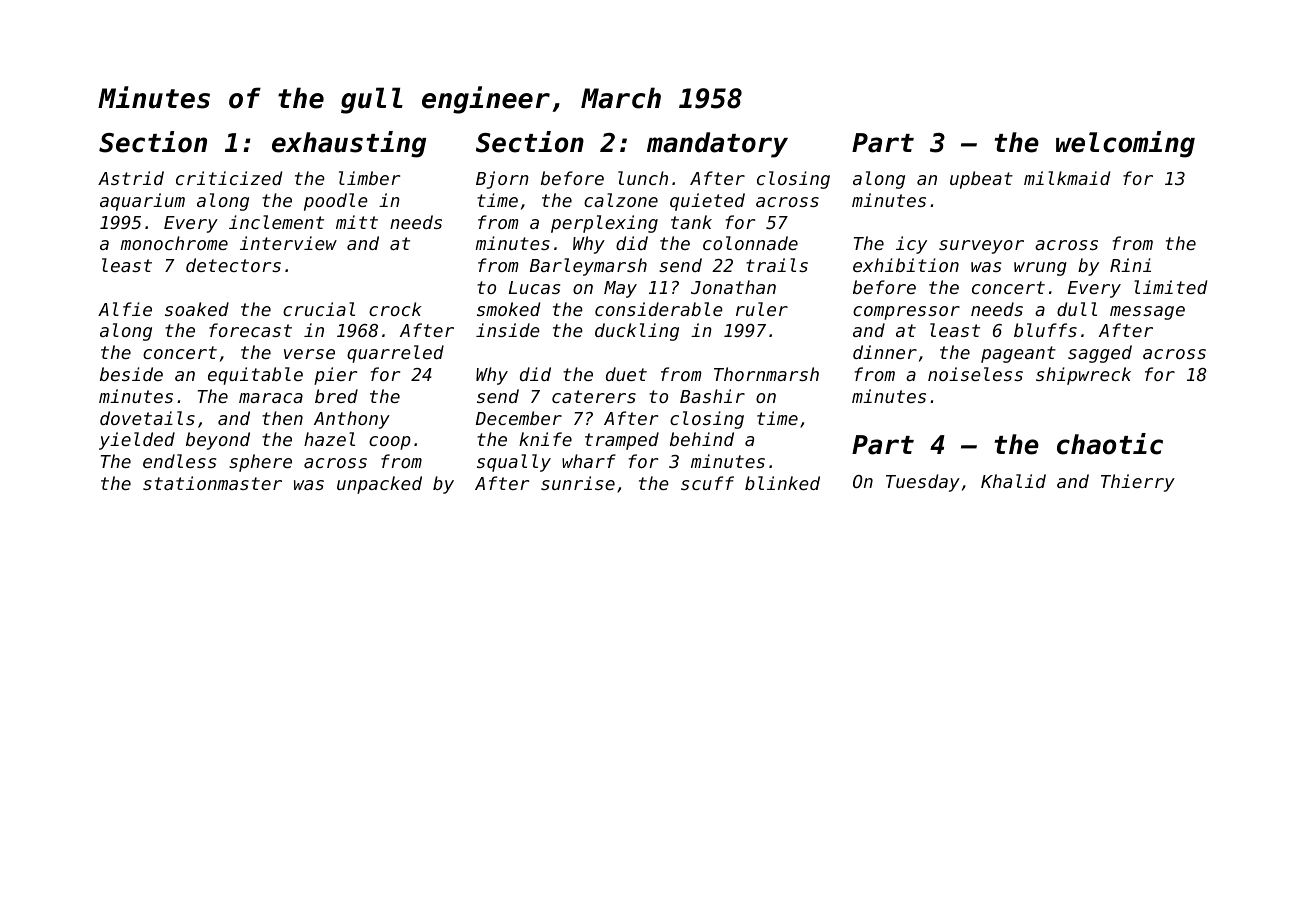  Describe the element at coordinates (271, 398) in the screenshot. I see `maraca` at that location.
